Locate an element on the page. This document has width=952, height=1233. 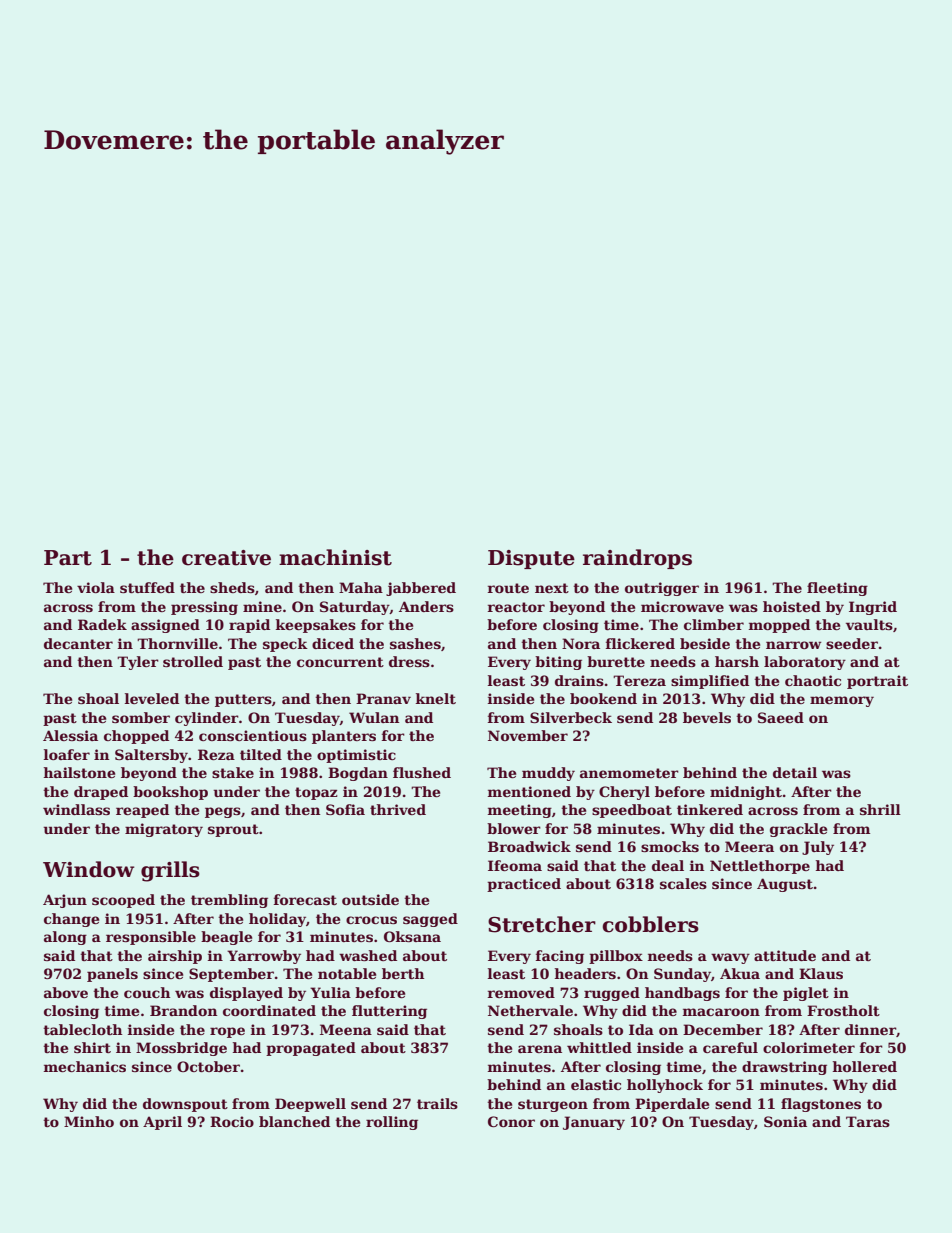
harsh is located at coordinates (737, 661).
